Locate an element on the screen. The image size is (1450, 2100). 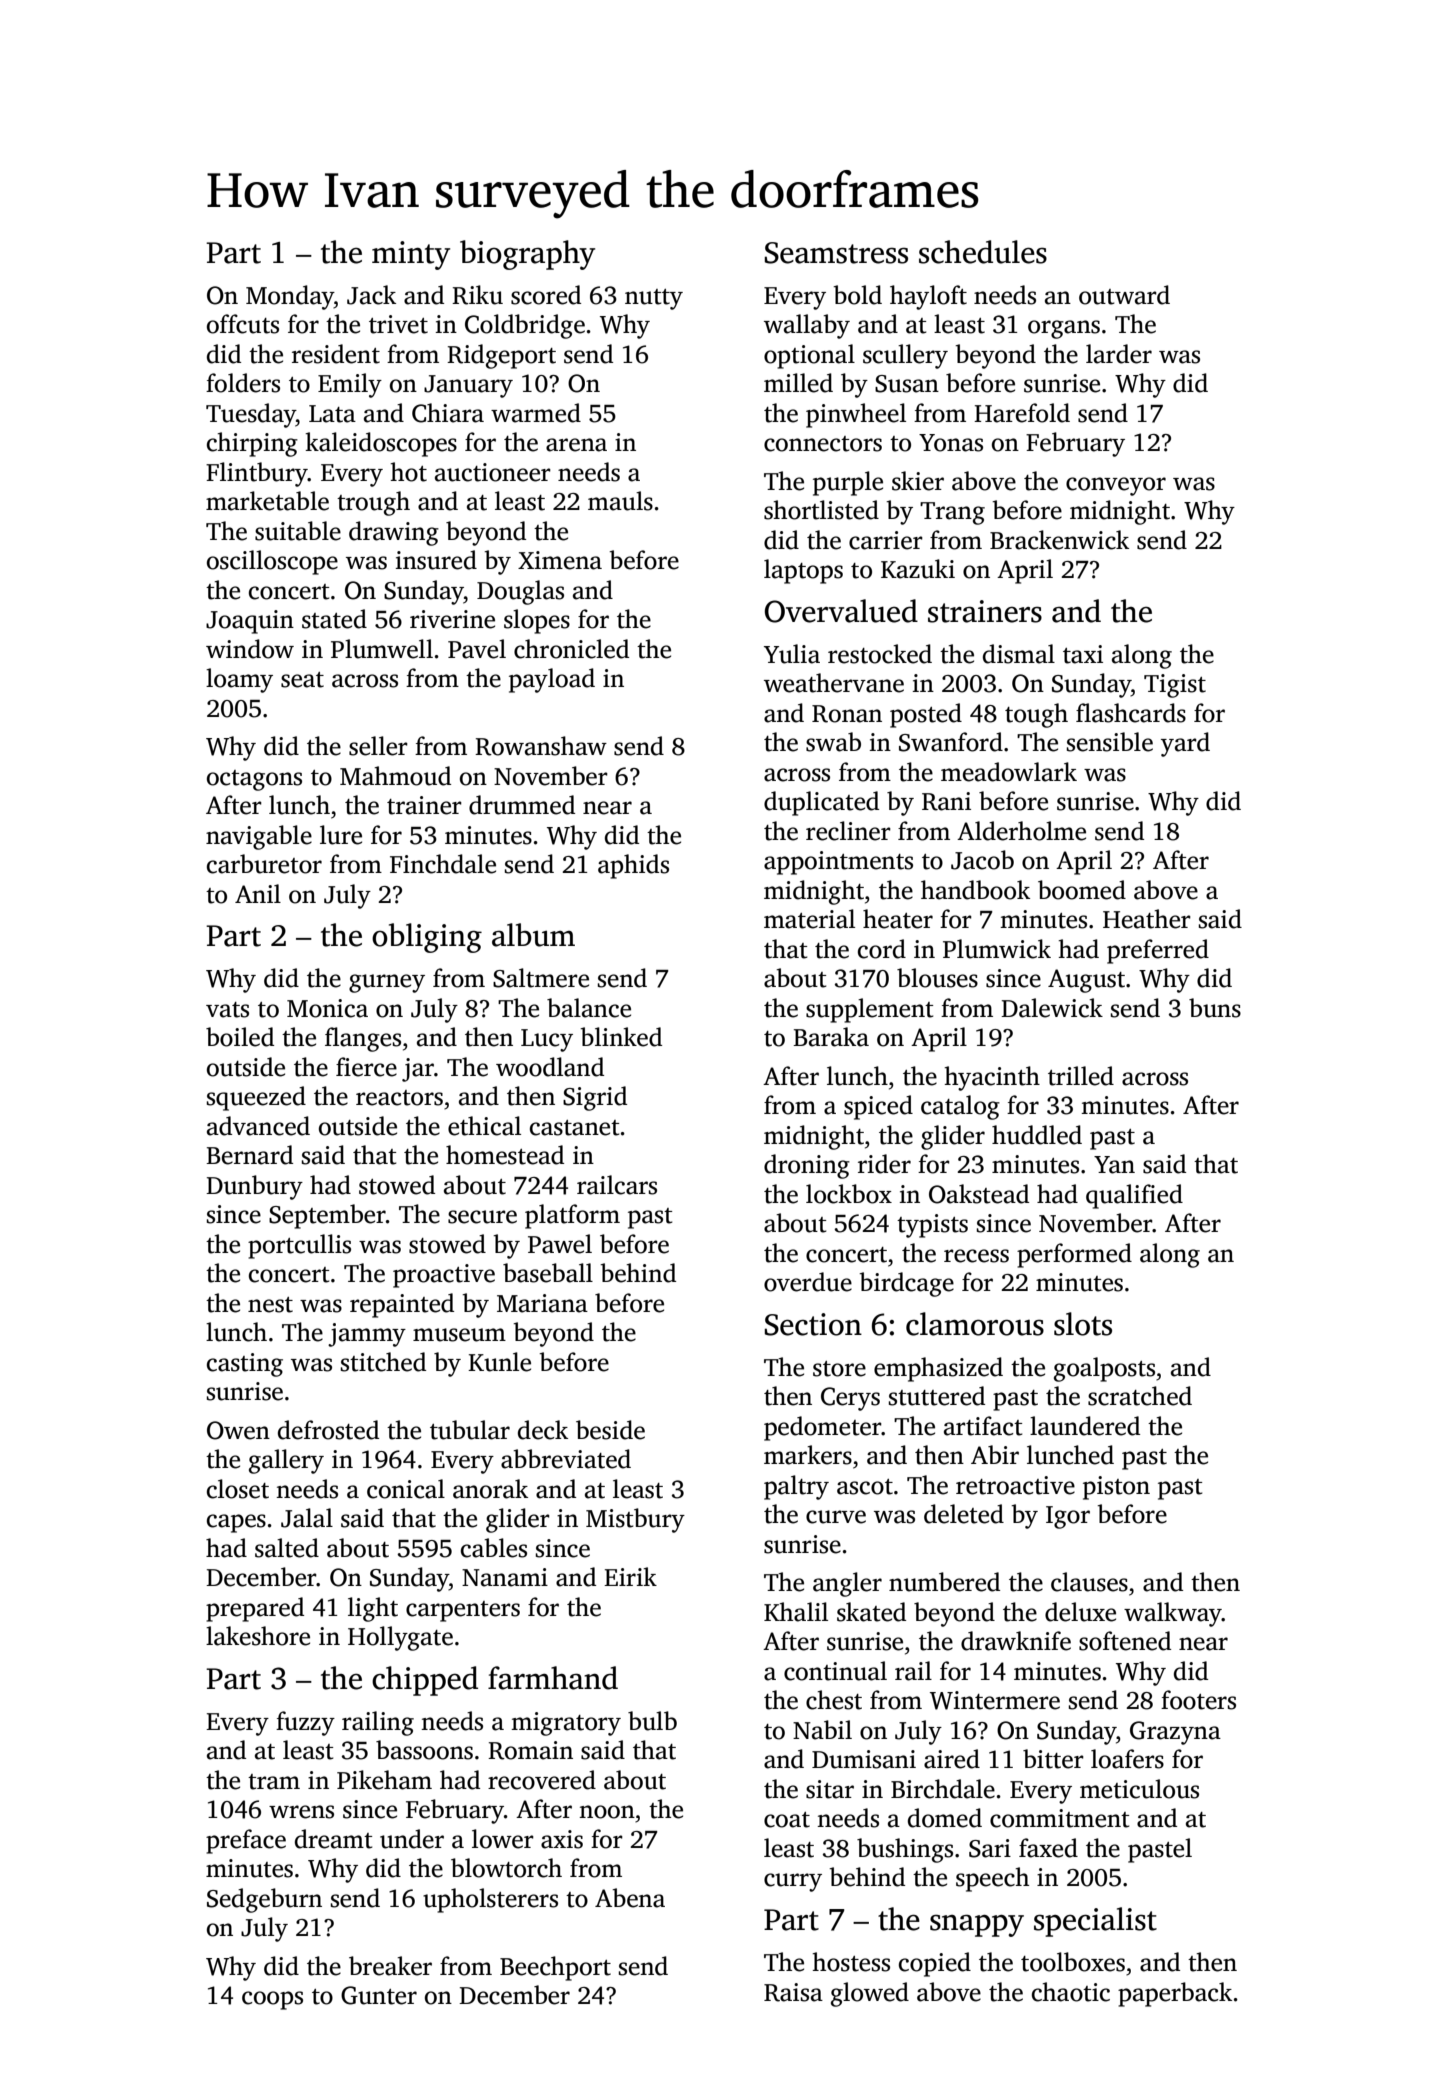
aphids is located at coordinates (633, 866).
